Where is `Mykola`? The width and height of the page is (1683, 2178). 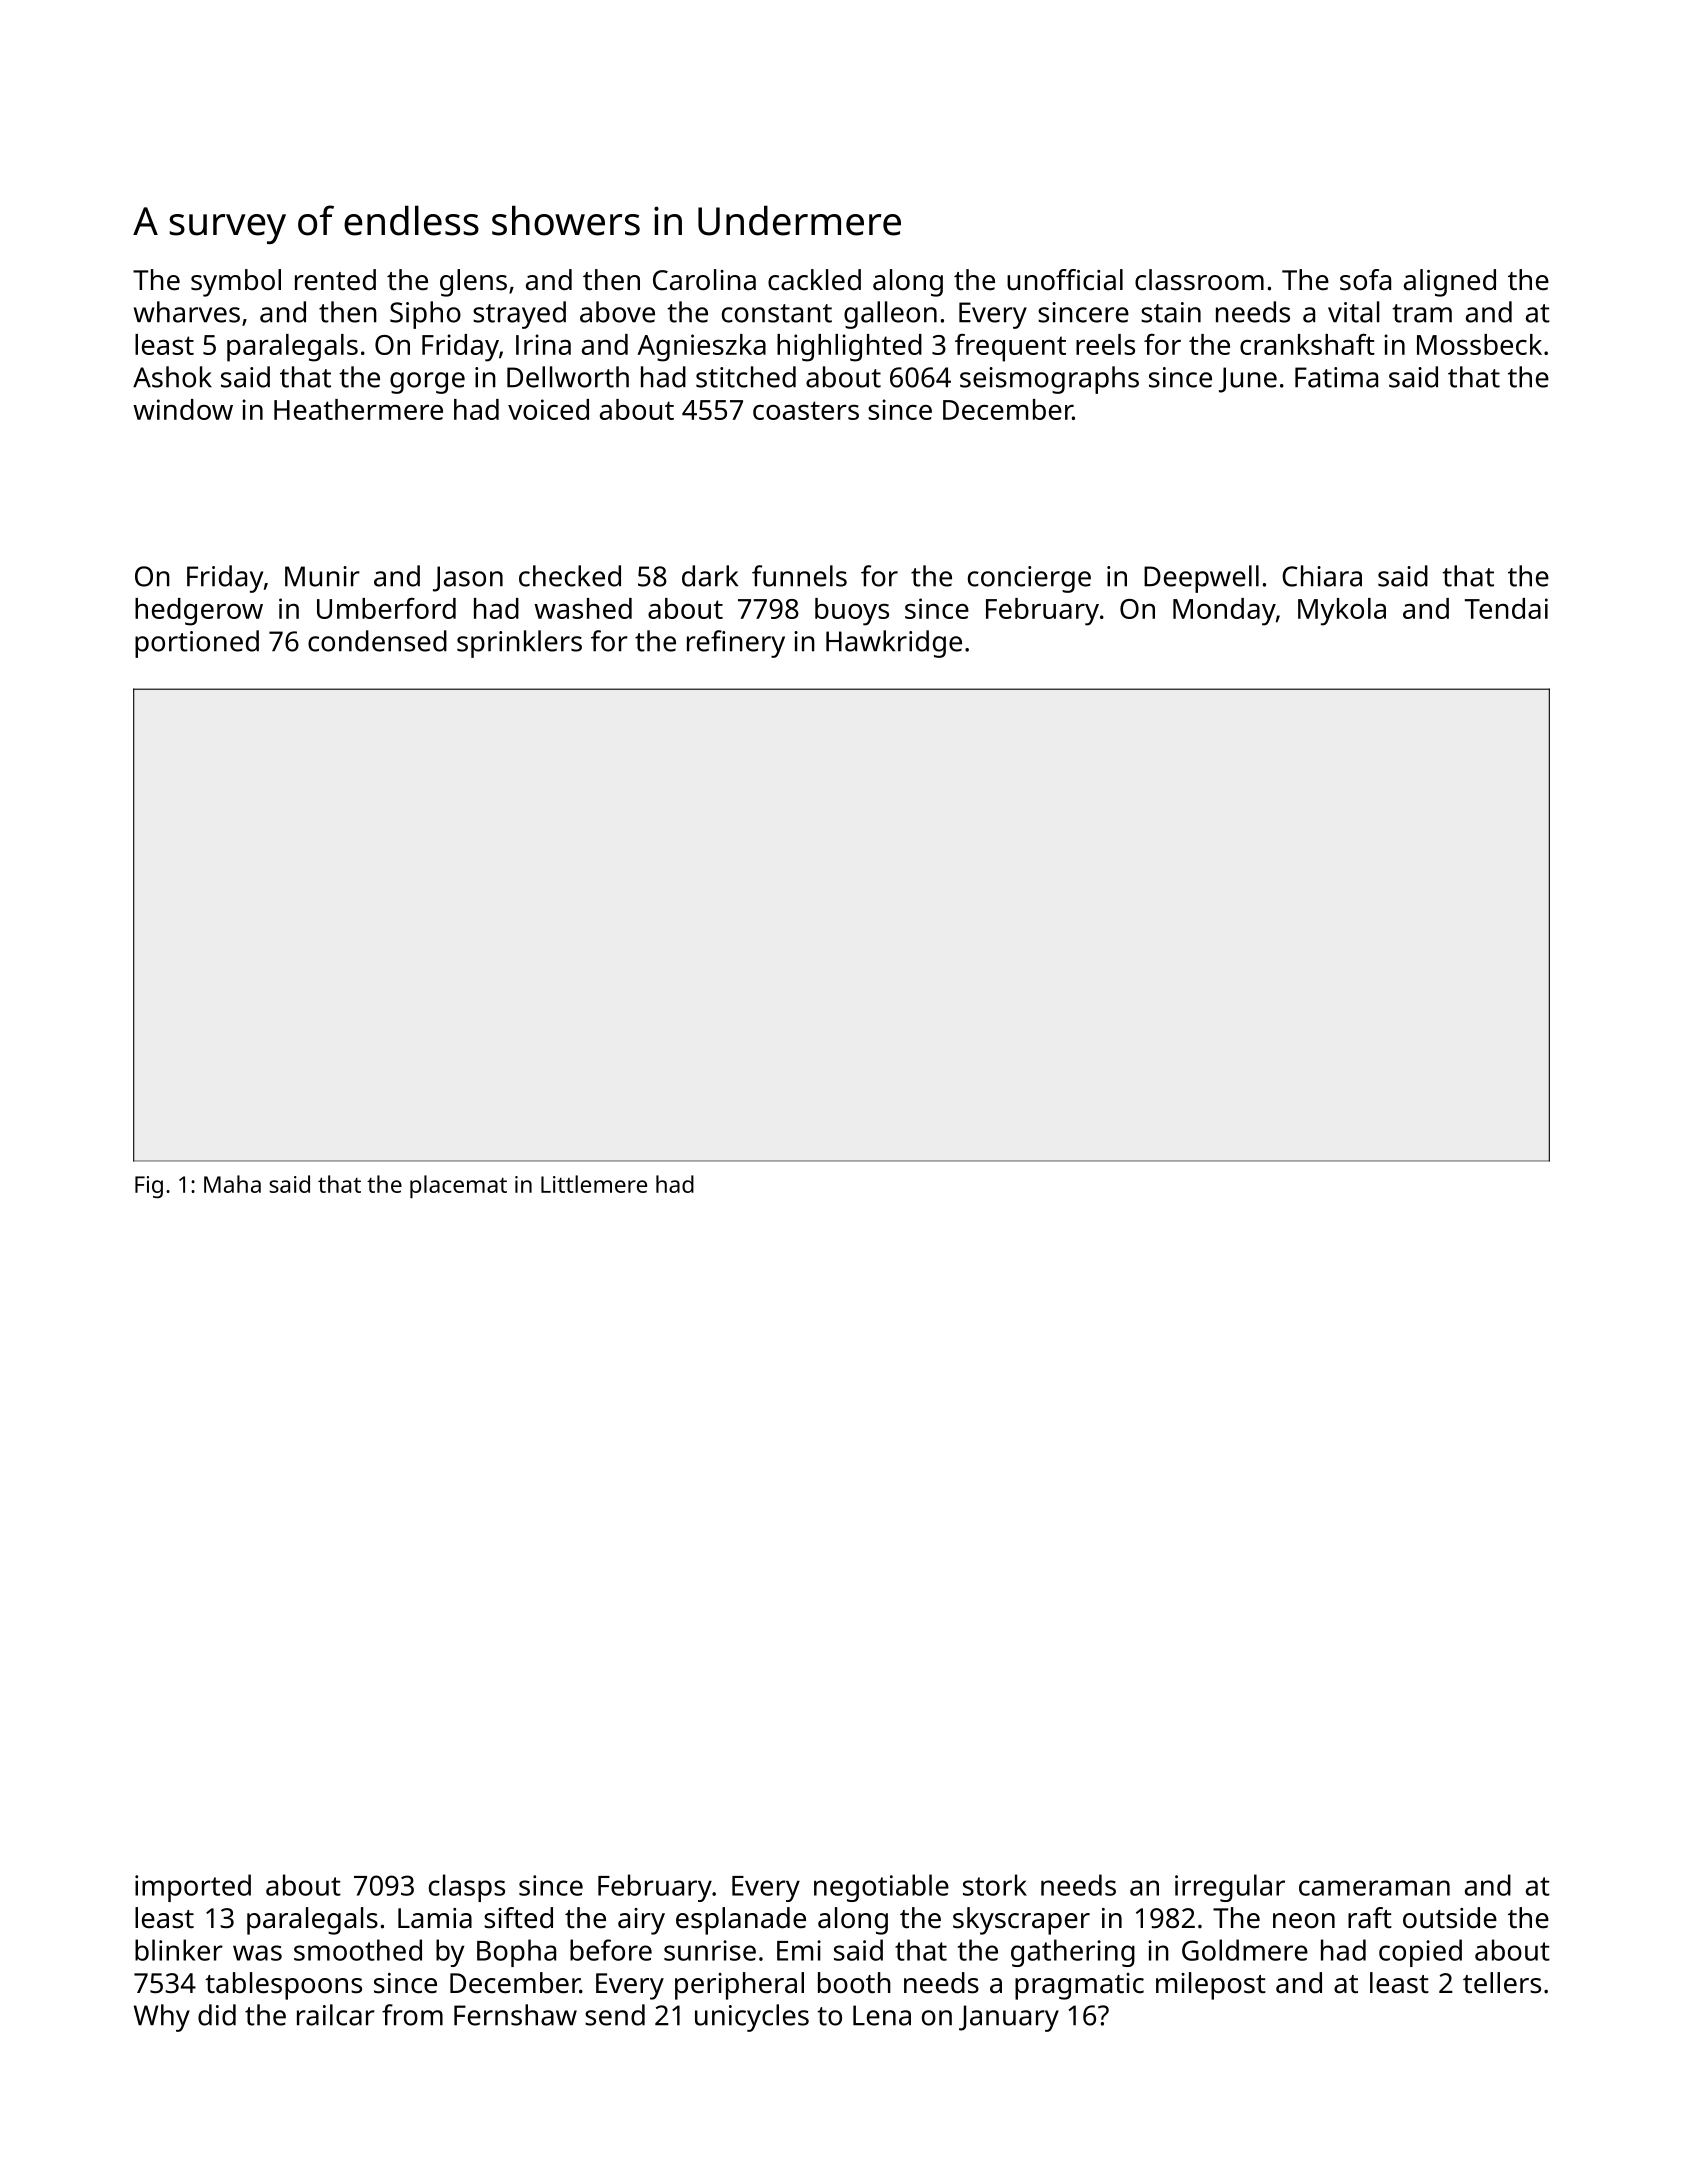
Mykola is located at coordinates (1342, 612).
